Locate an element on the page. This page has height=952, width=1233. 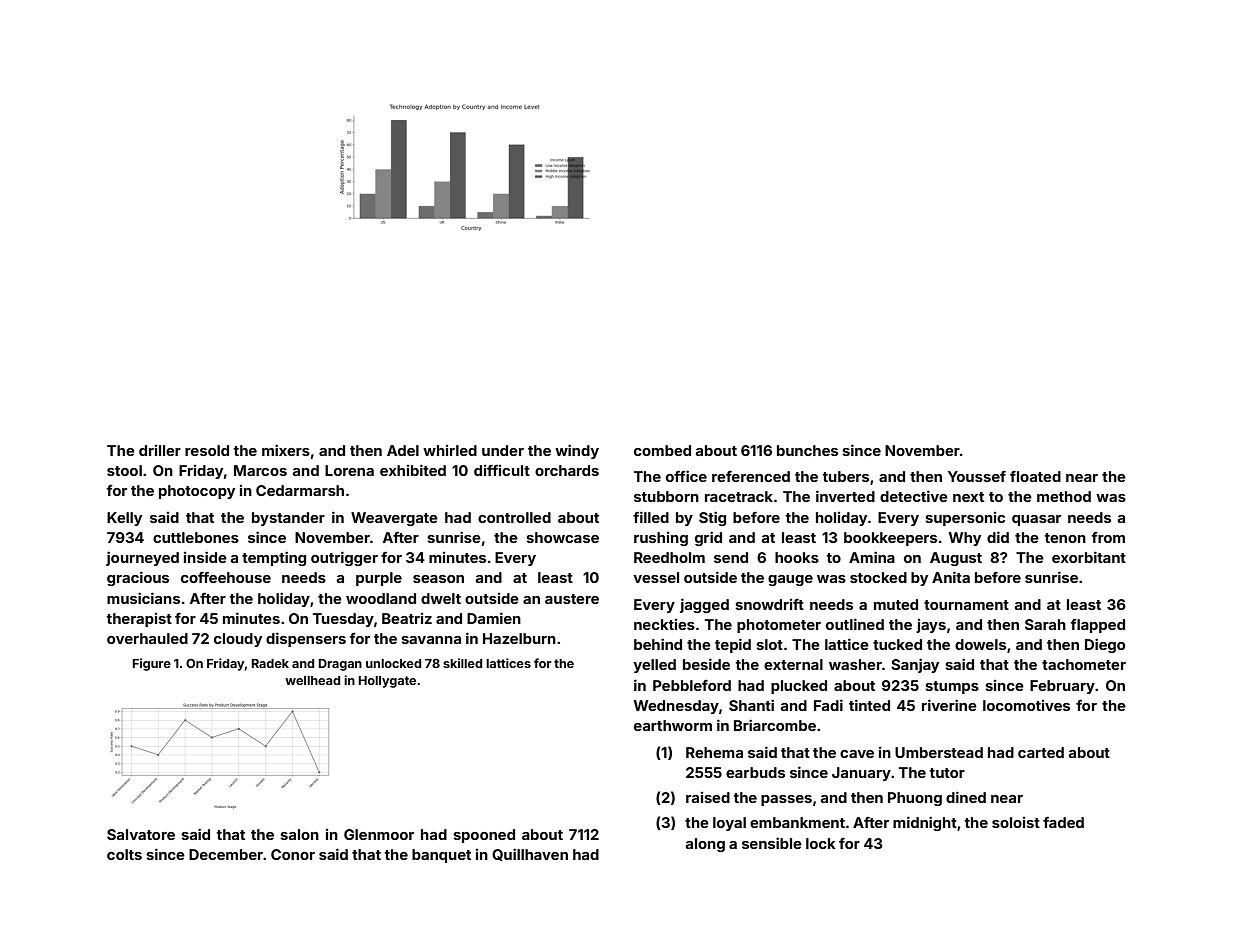
Conor is located at coordinates (293, 854).
